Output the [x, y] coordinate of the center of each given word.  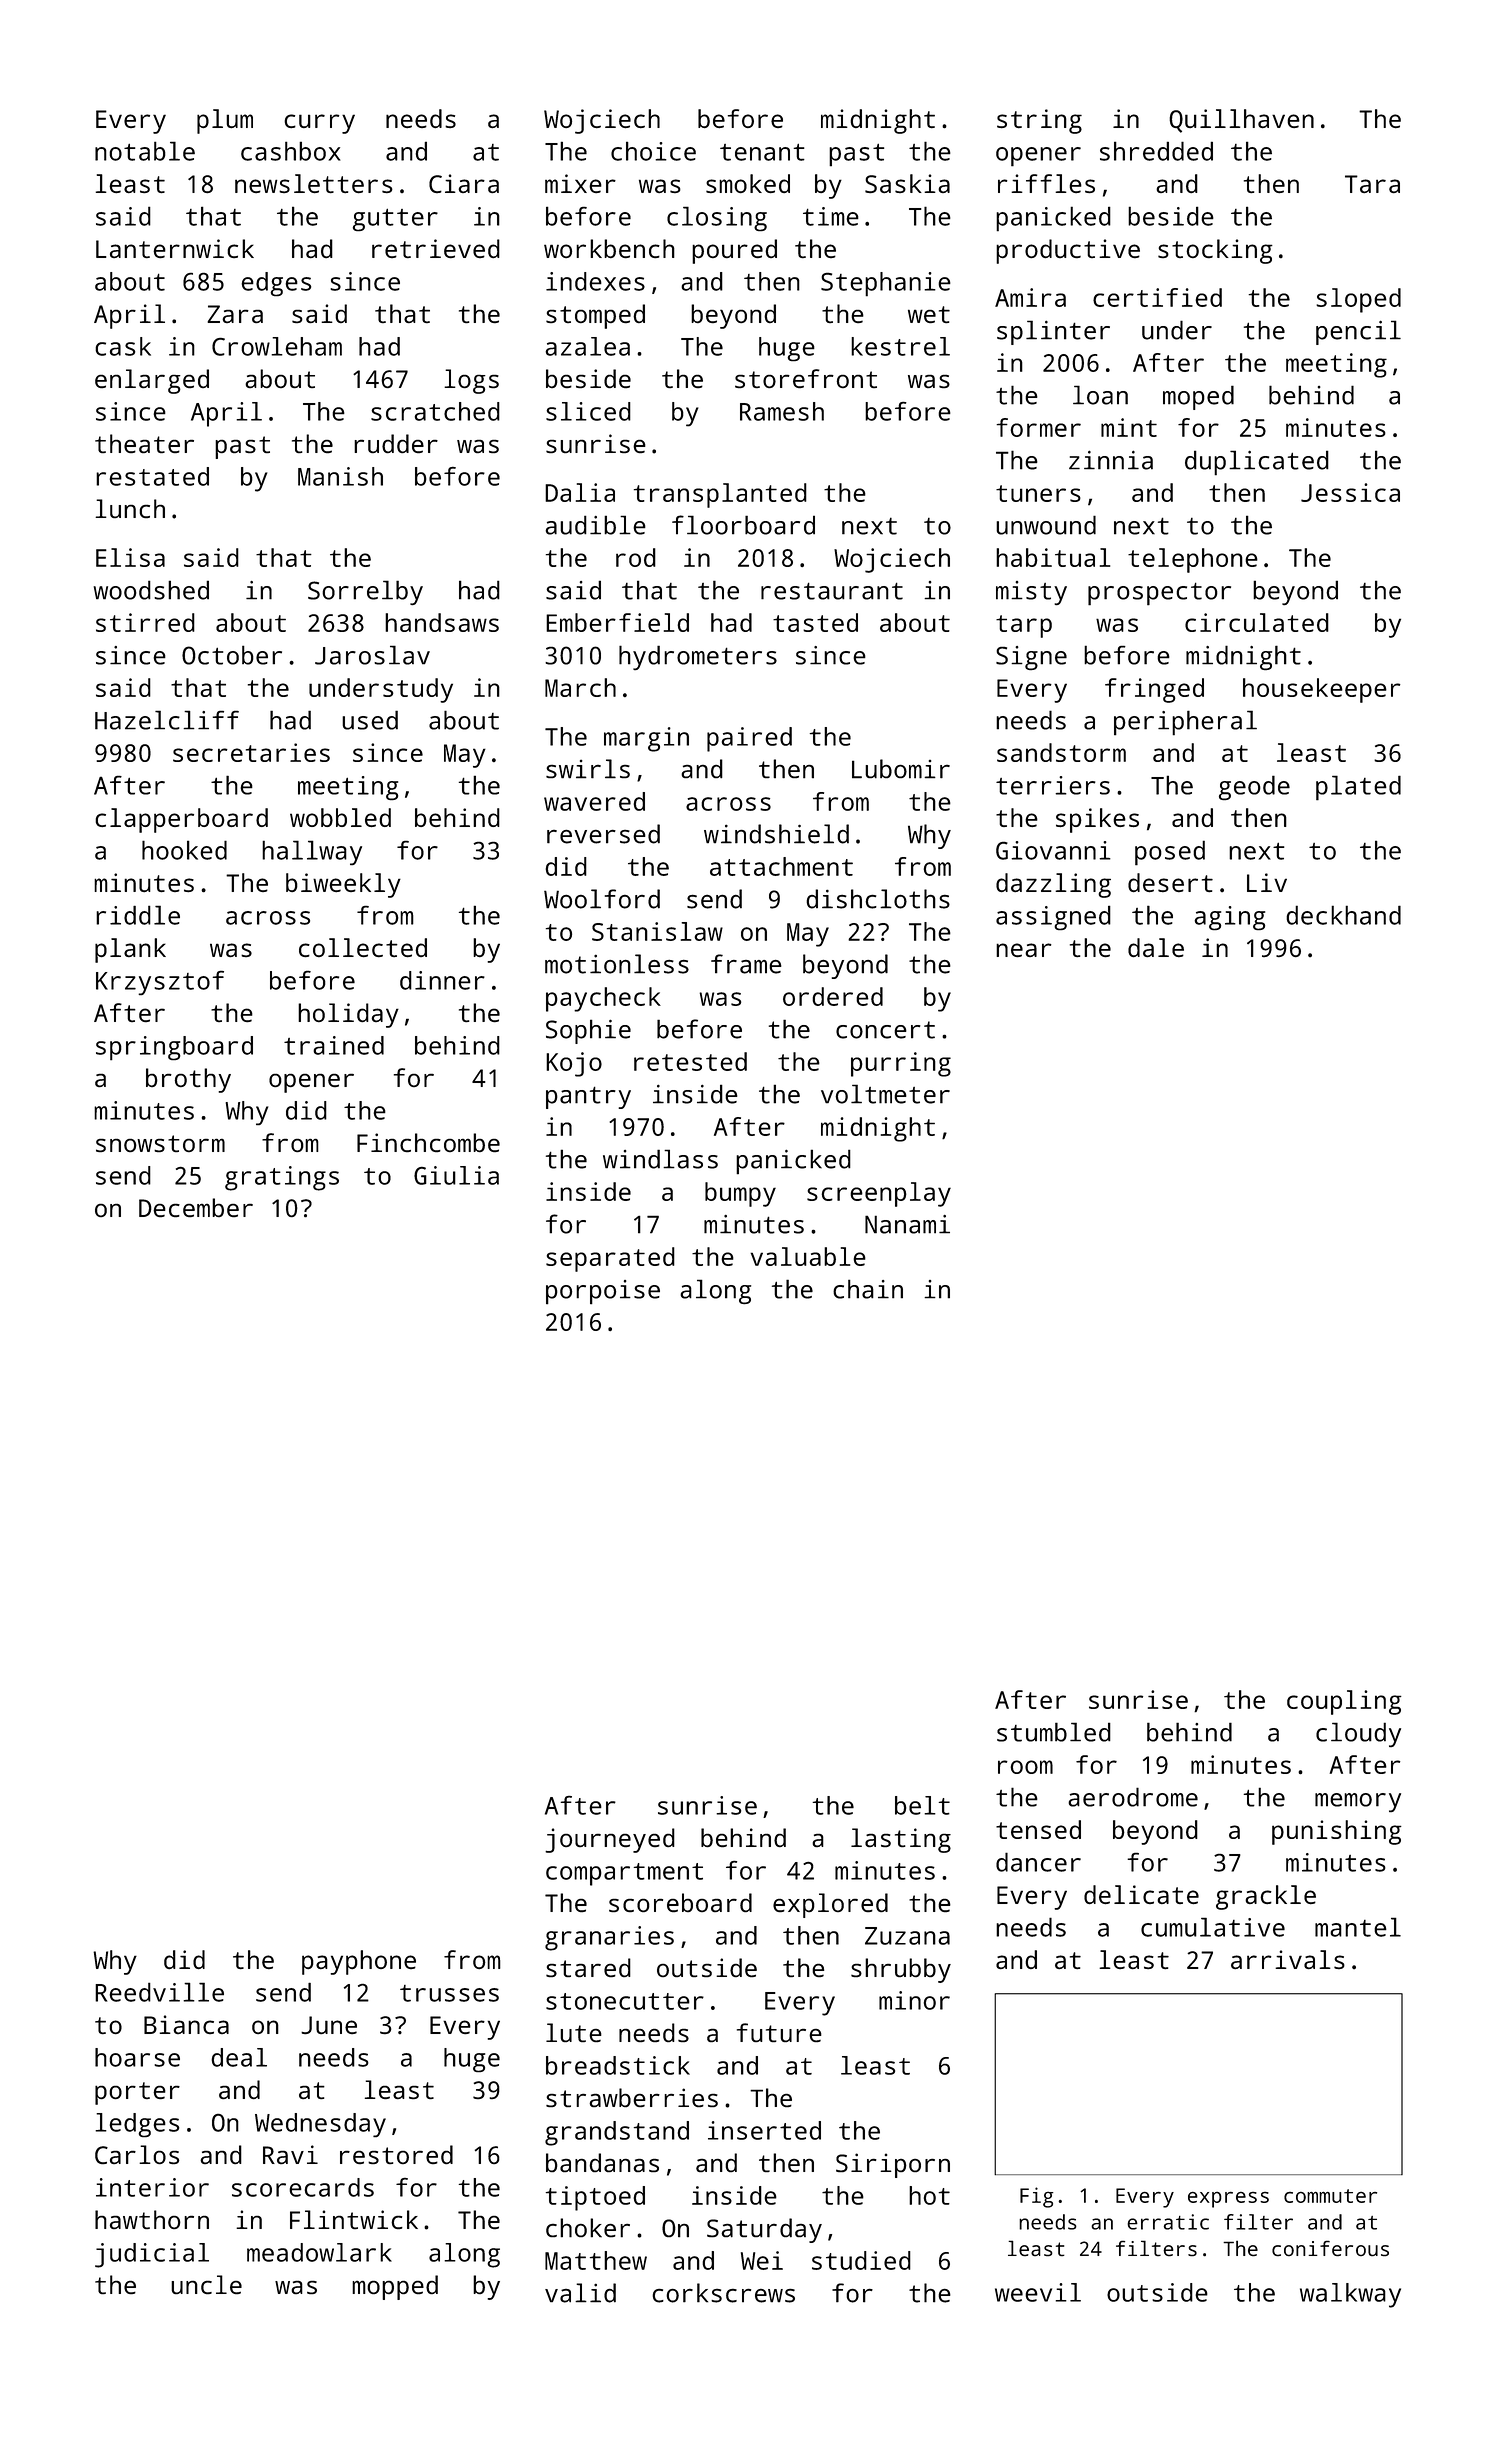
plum [225, 121]
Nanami [907, 1224]
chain [868, 1289]
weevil [1038, 2292]
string [1039, 121]
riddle [138, 915]
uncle [206, 2284]
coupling [1344, 1702]
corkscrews [723, 2293]
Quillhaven [1241, 121]
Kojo [574, 1064]
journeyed [610, 1840]
